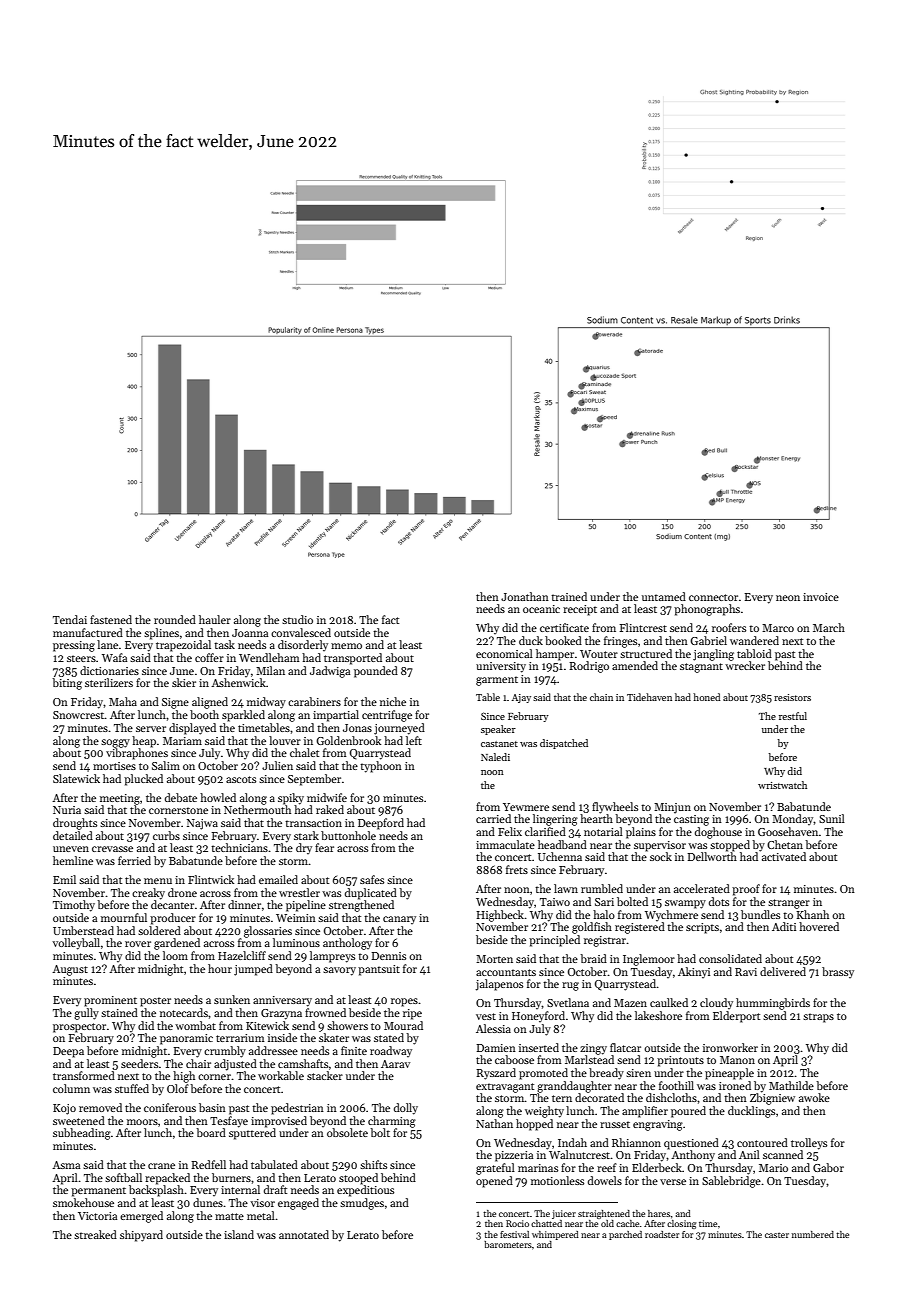  I want to click on wombat, so click(195, 1025).
